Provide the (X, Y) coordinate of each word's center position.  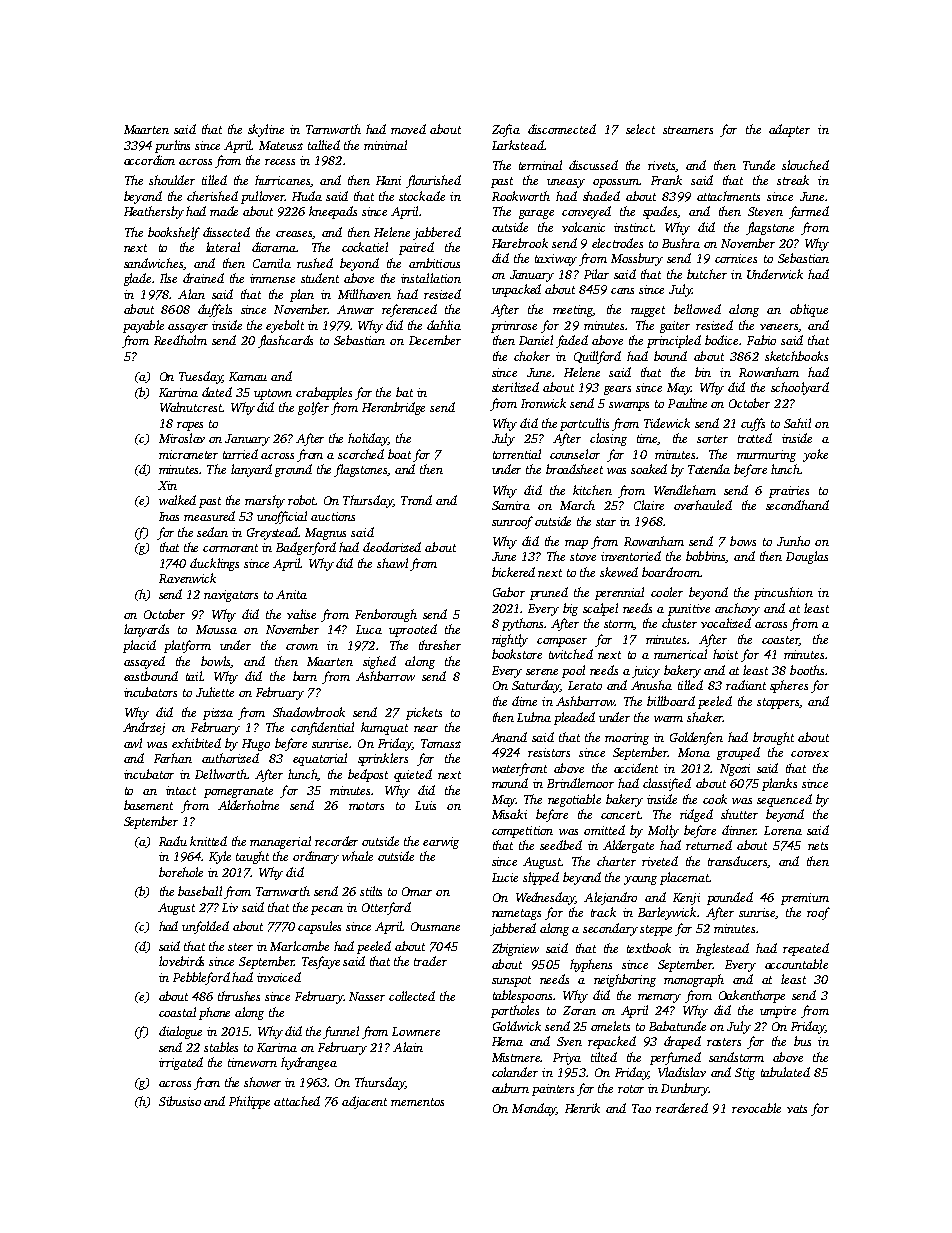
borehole (181, 872)
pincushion (783, 593)
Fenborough (386, 615)
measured (209, 516)
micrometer (188, 454)
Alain (408, 1047)
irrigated (181, 1063)
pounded (730, 898)
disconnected (562, 129)
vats (797, 1109)
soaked (649, 469)
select (640, 129)
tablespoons (522, 996)
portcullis (584, 424)
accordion (149, 160)
